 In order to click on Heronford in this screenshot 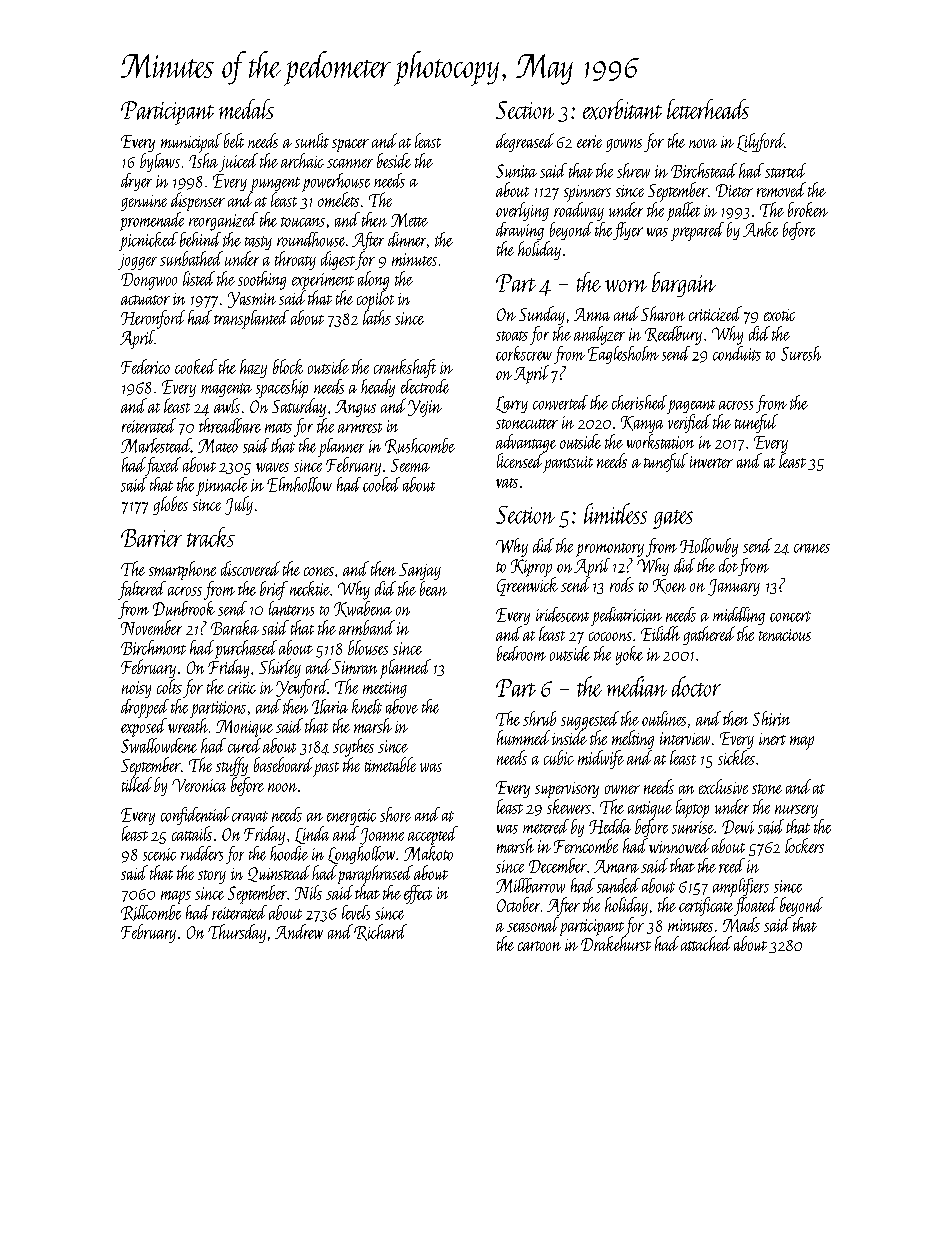, I will do `click(153, 319)`.
